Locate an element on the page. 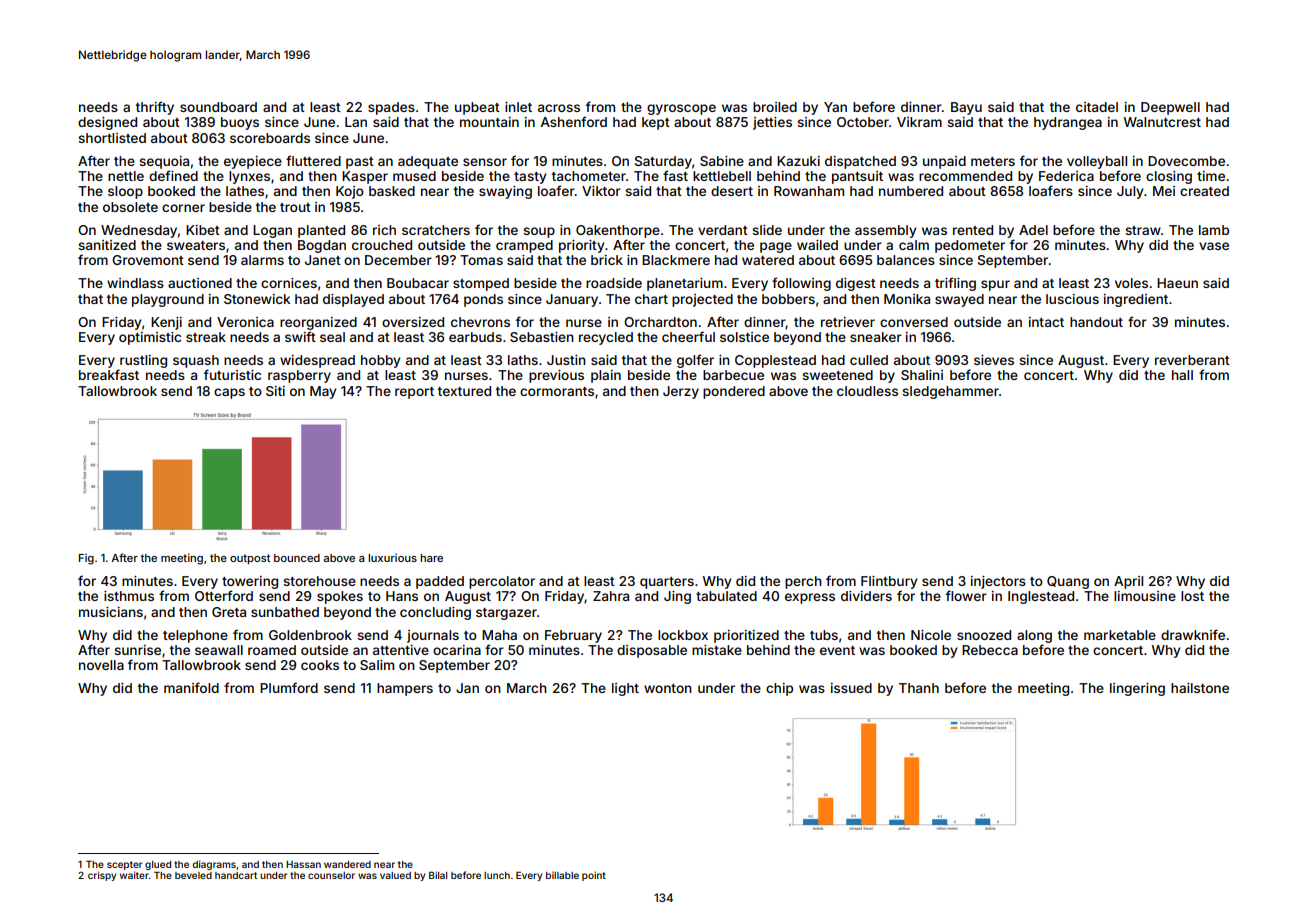  Deepwell is located at coordinates (1170, 108).
